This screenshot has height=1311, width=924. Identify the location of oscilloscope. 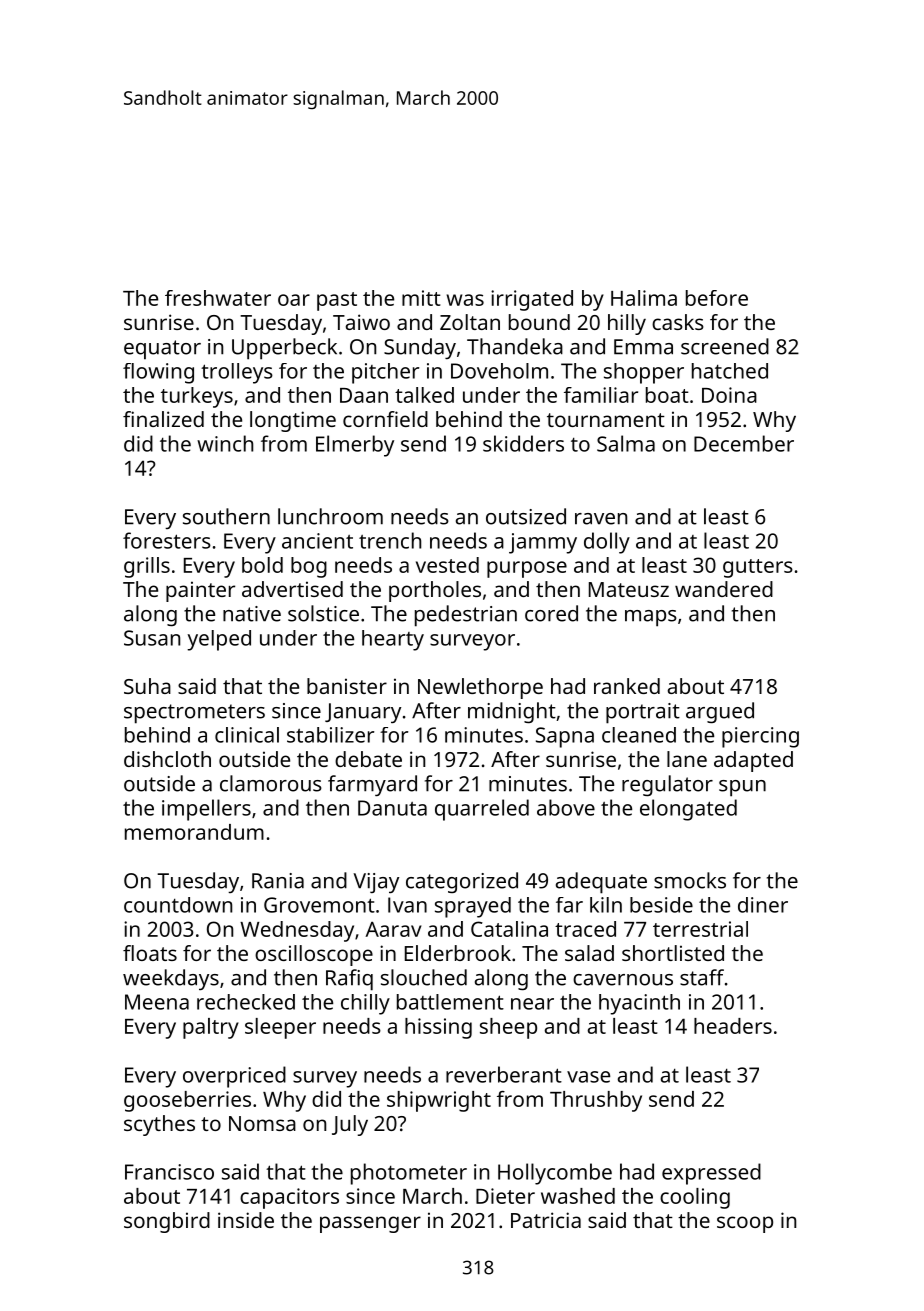
(314, 955).
